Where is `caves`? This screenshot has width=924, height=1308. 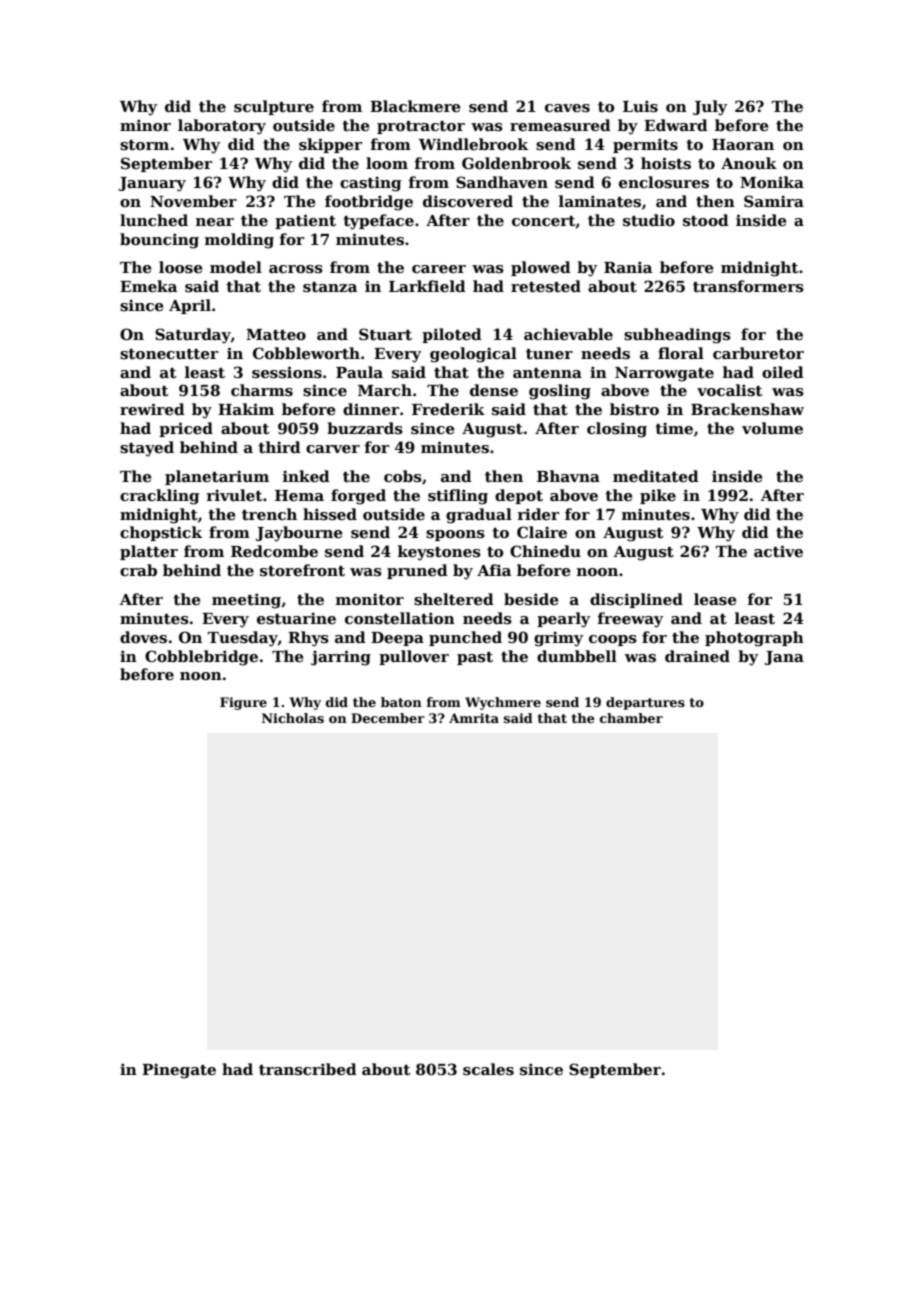
caves is located at coordinates (567, 108).
